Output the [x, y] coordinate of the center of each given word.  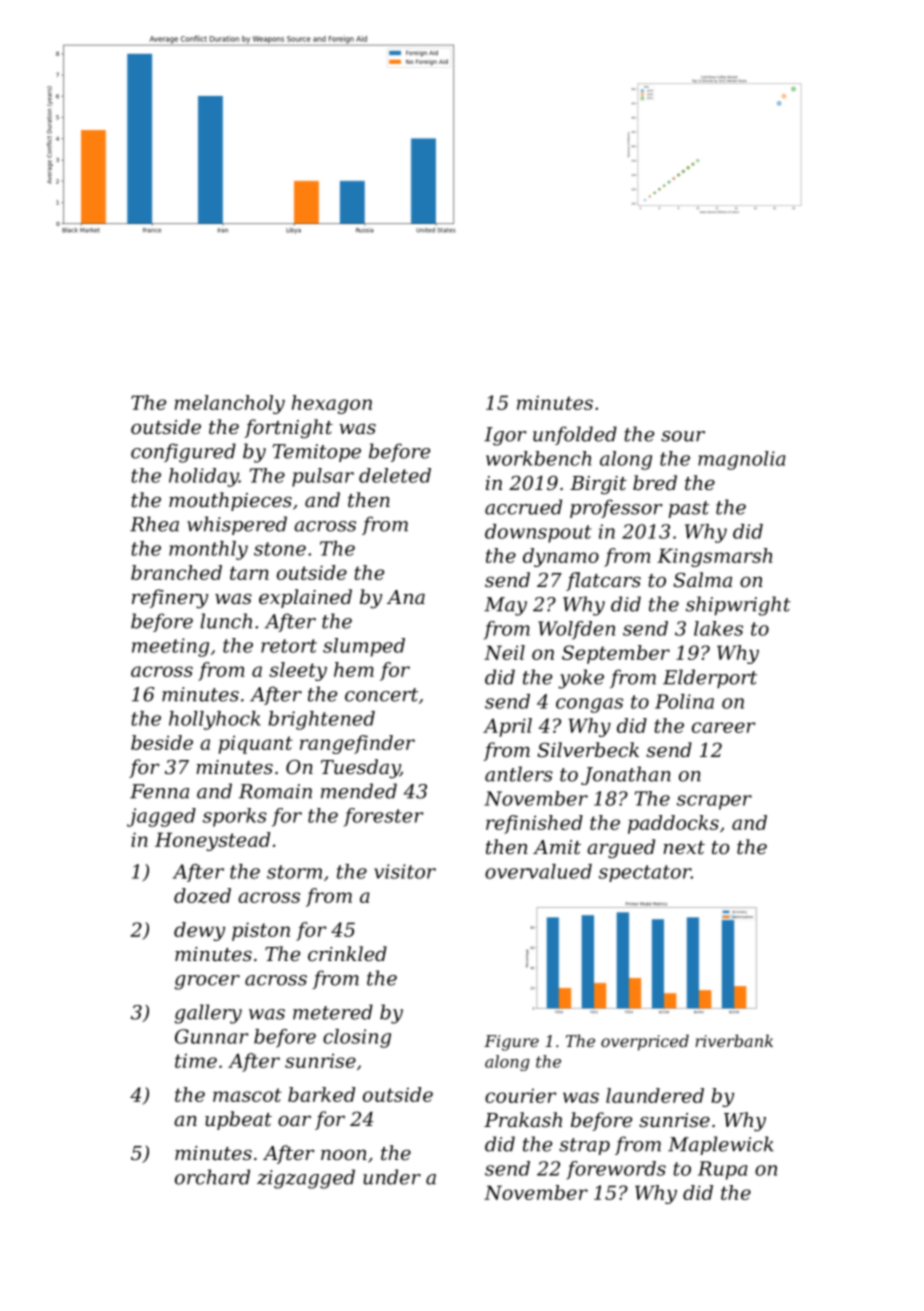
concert [381, 695]
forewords [616, 1170]
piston [261, 931]
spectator [645, 873]
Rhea [154, 524]
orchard [212, 1177]
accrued [523, 507]
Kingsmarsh [714, 557]
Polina [684, 701]
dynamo [561, 557]
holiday [204, 477]
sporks [235, 817]
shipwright [738, 606]
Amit [557, 847]
